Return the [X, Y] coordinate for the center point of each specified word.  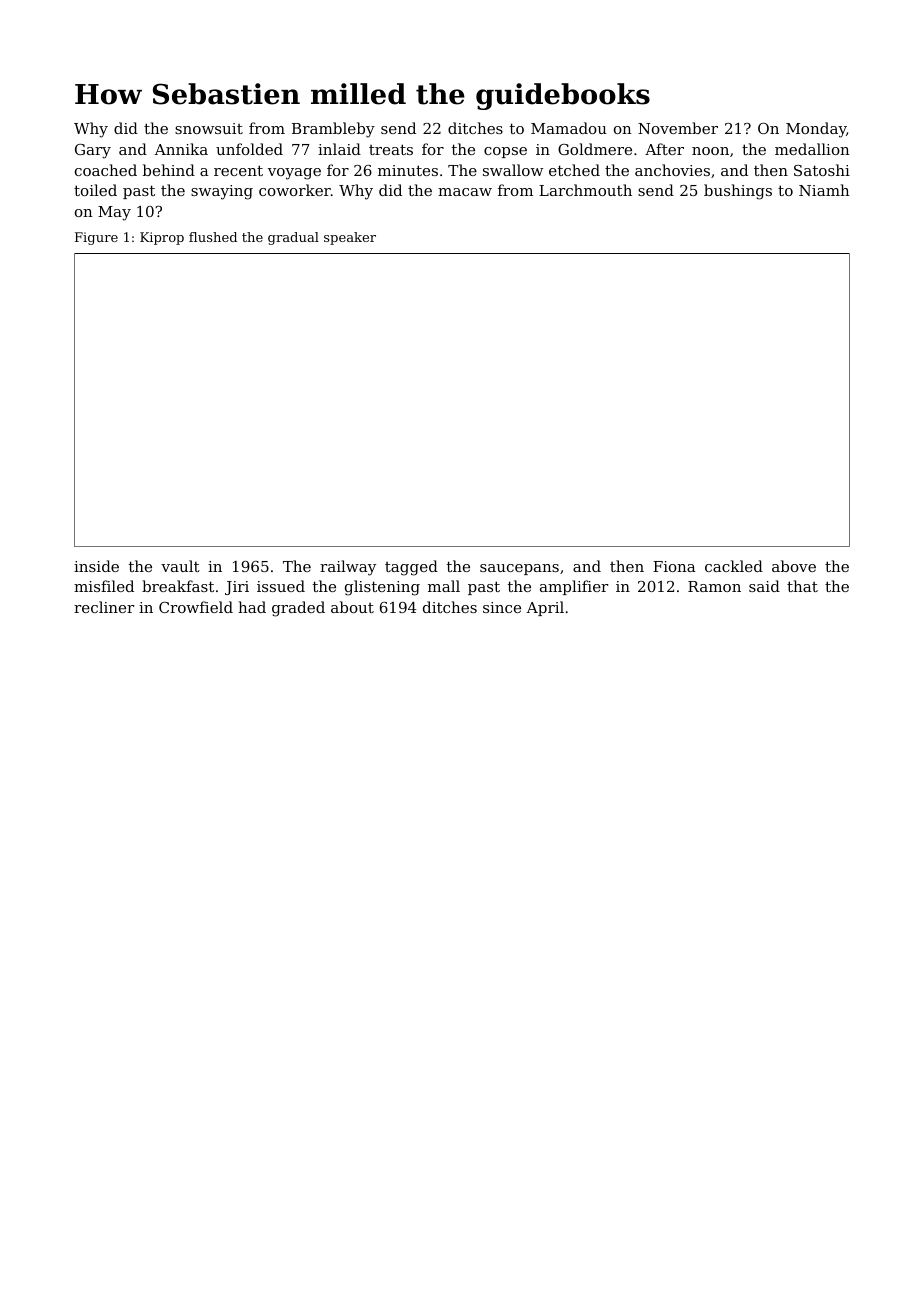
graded [298, 609]
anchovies [672, 170]
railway [348, 568]
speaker [350, 238]
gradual [293, 238]
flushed [213, 237]
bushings [738, 192]
